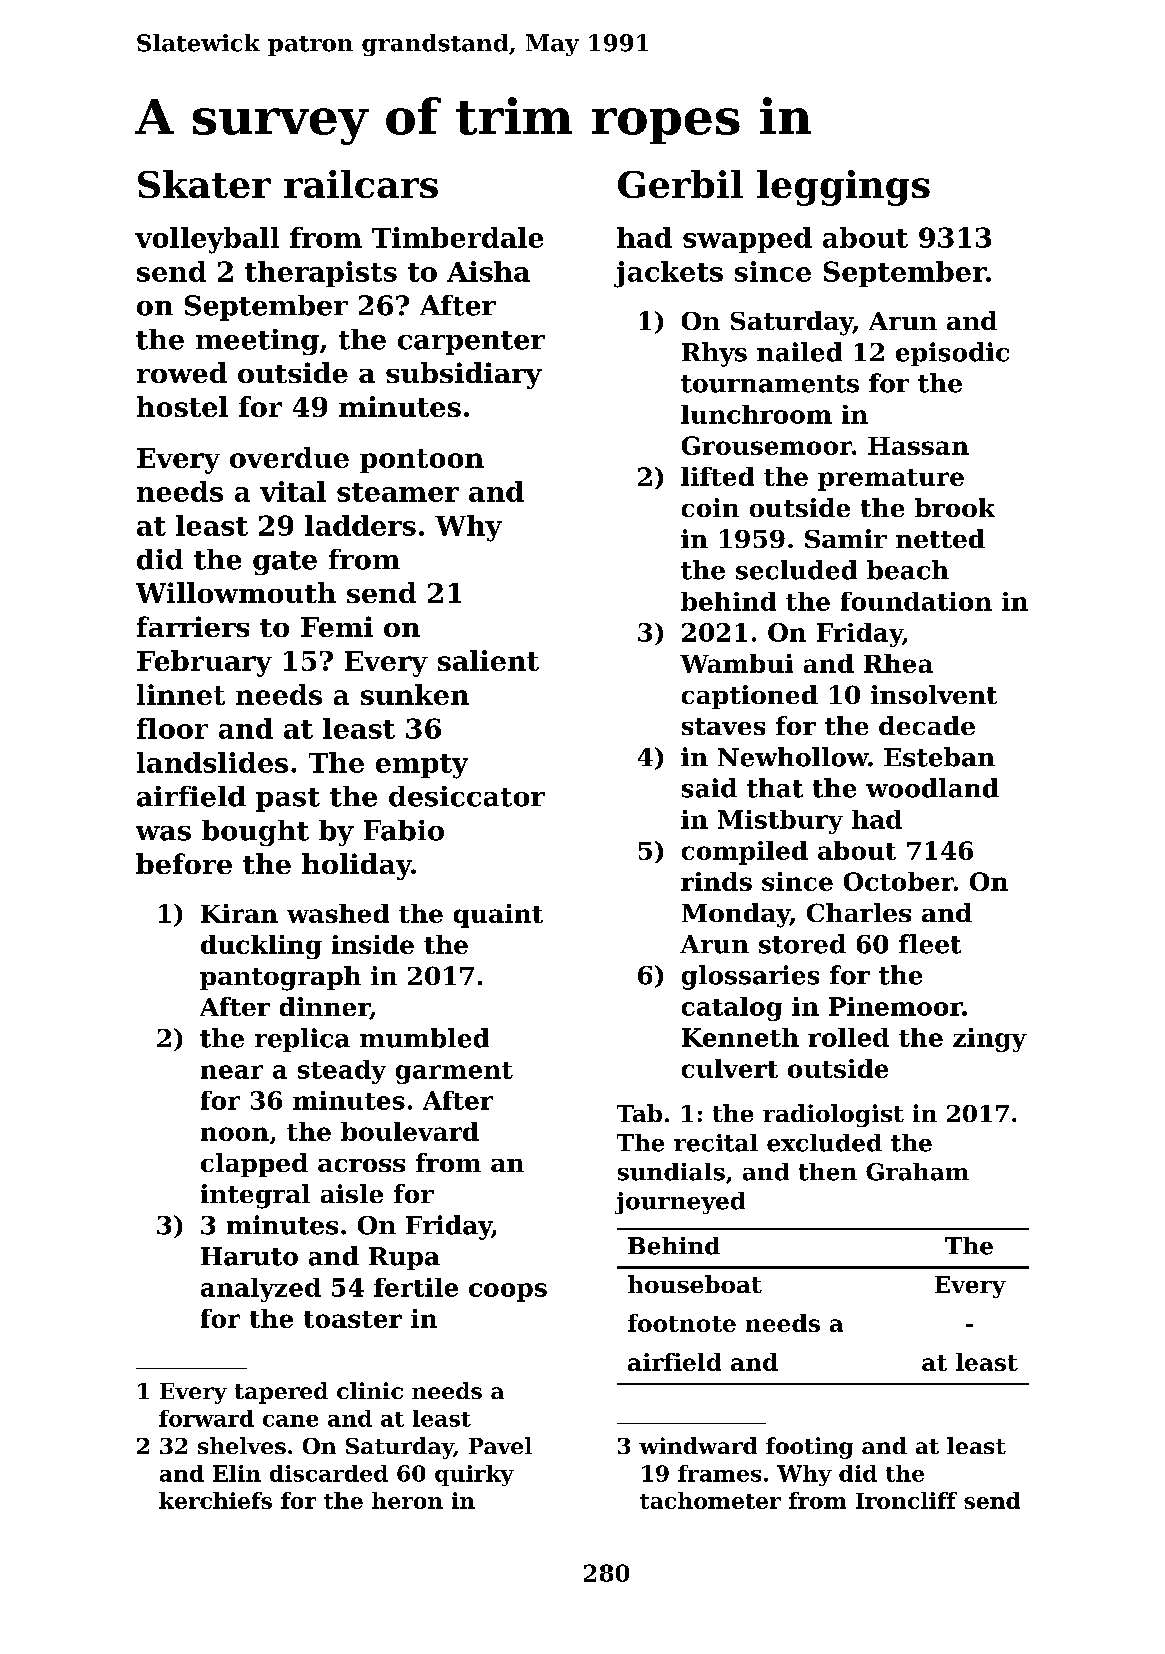 The image size is (1165, 1654). Describe the element at coordinates (736, 915) in the screenshot. I see `Monday` at that location.
